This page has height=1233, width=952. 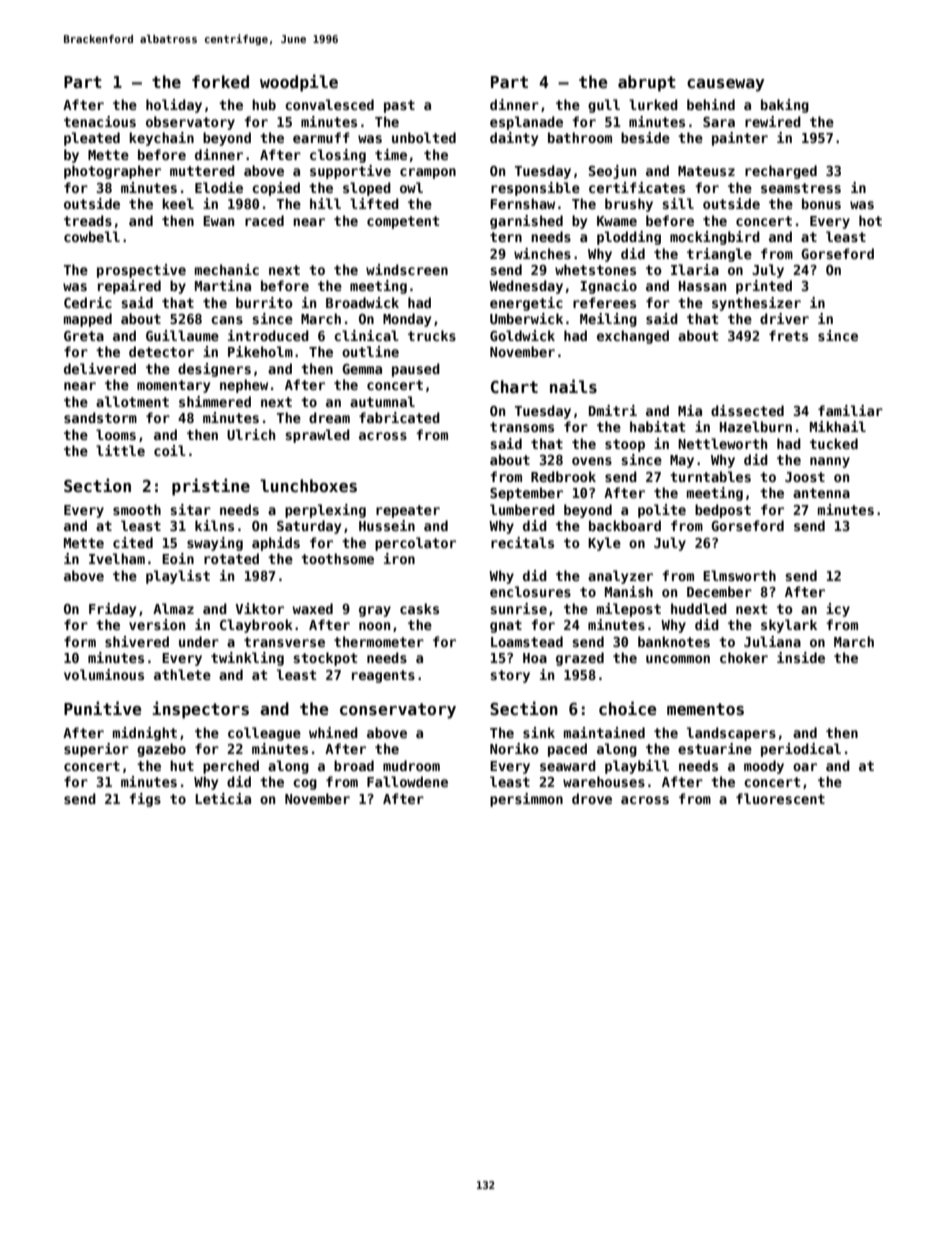 I want to click on fluorescent, so click(x=780, y=798).
